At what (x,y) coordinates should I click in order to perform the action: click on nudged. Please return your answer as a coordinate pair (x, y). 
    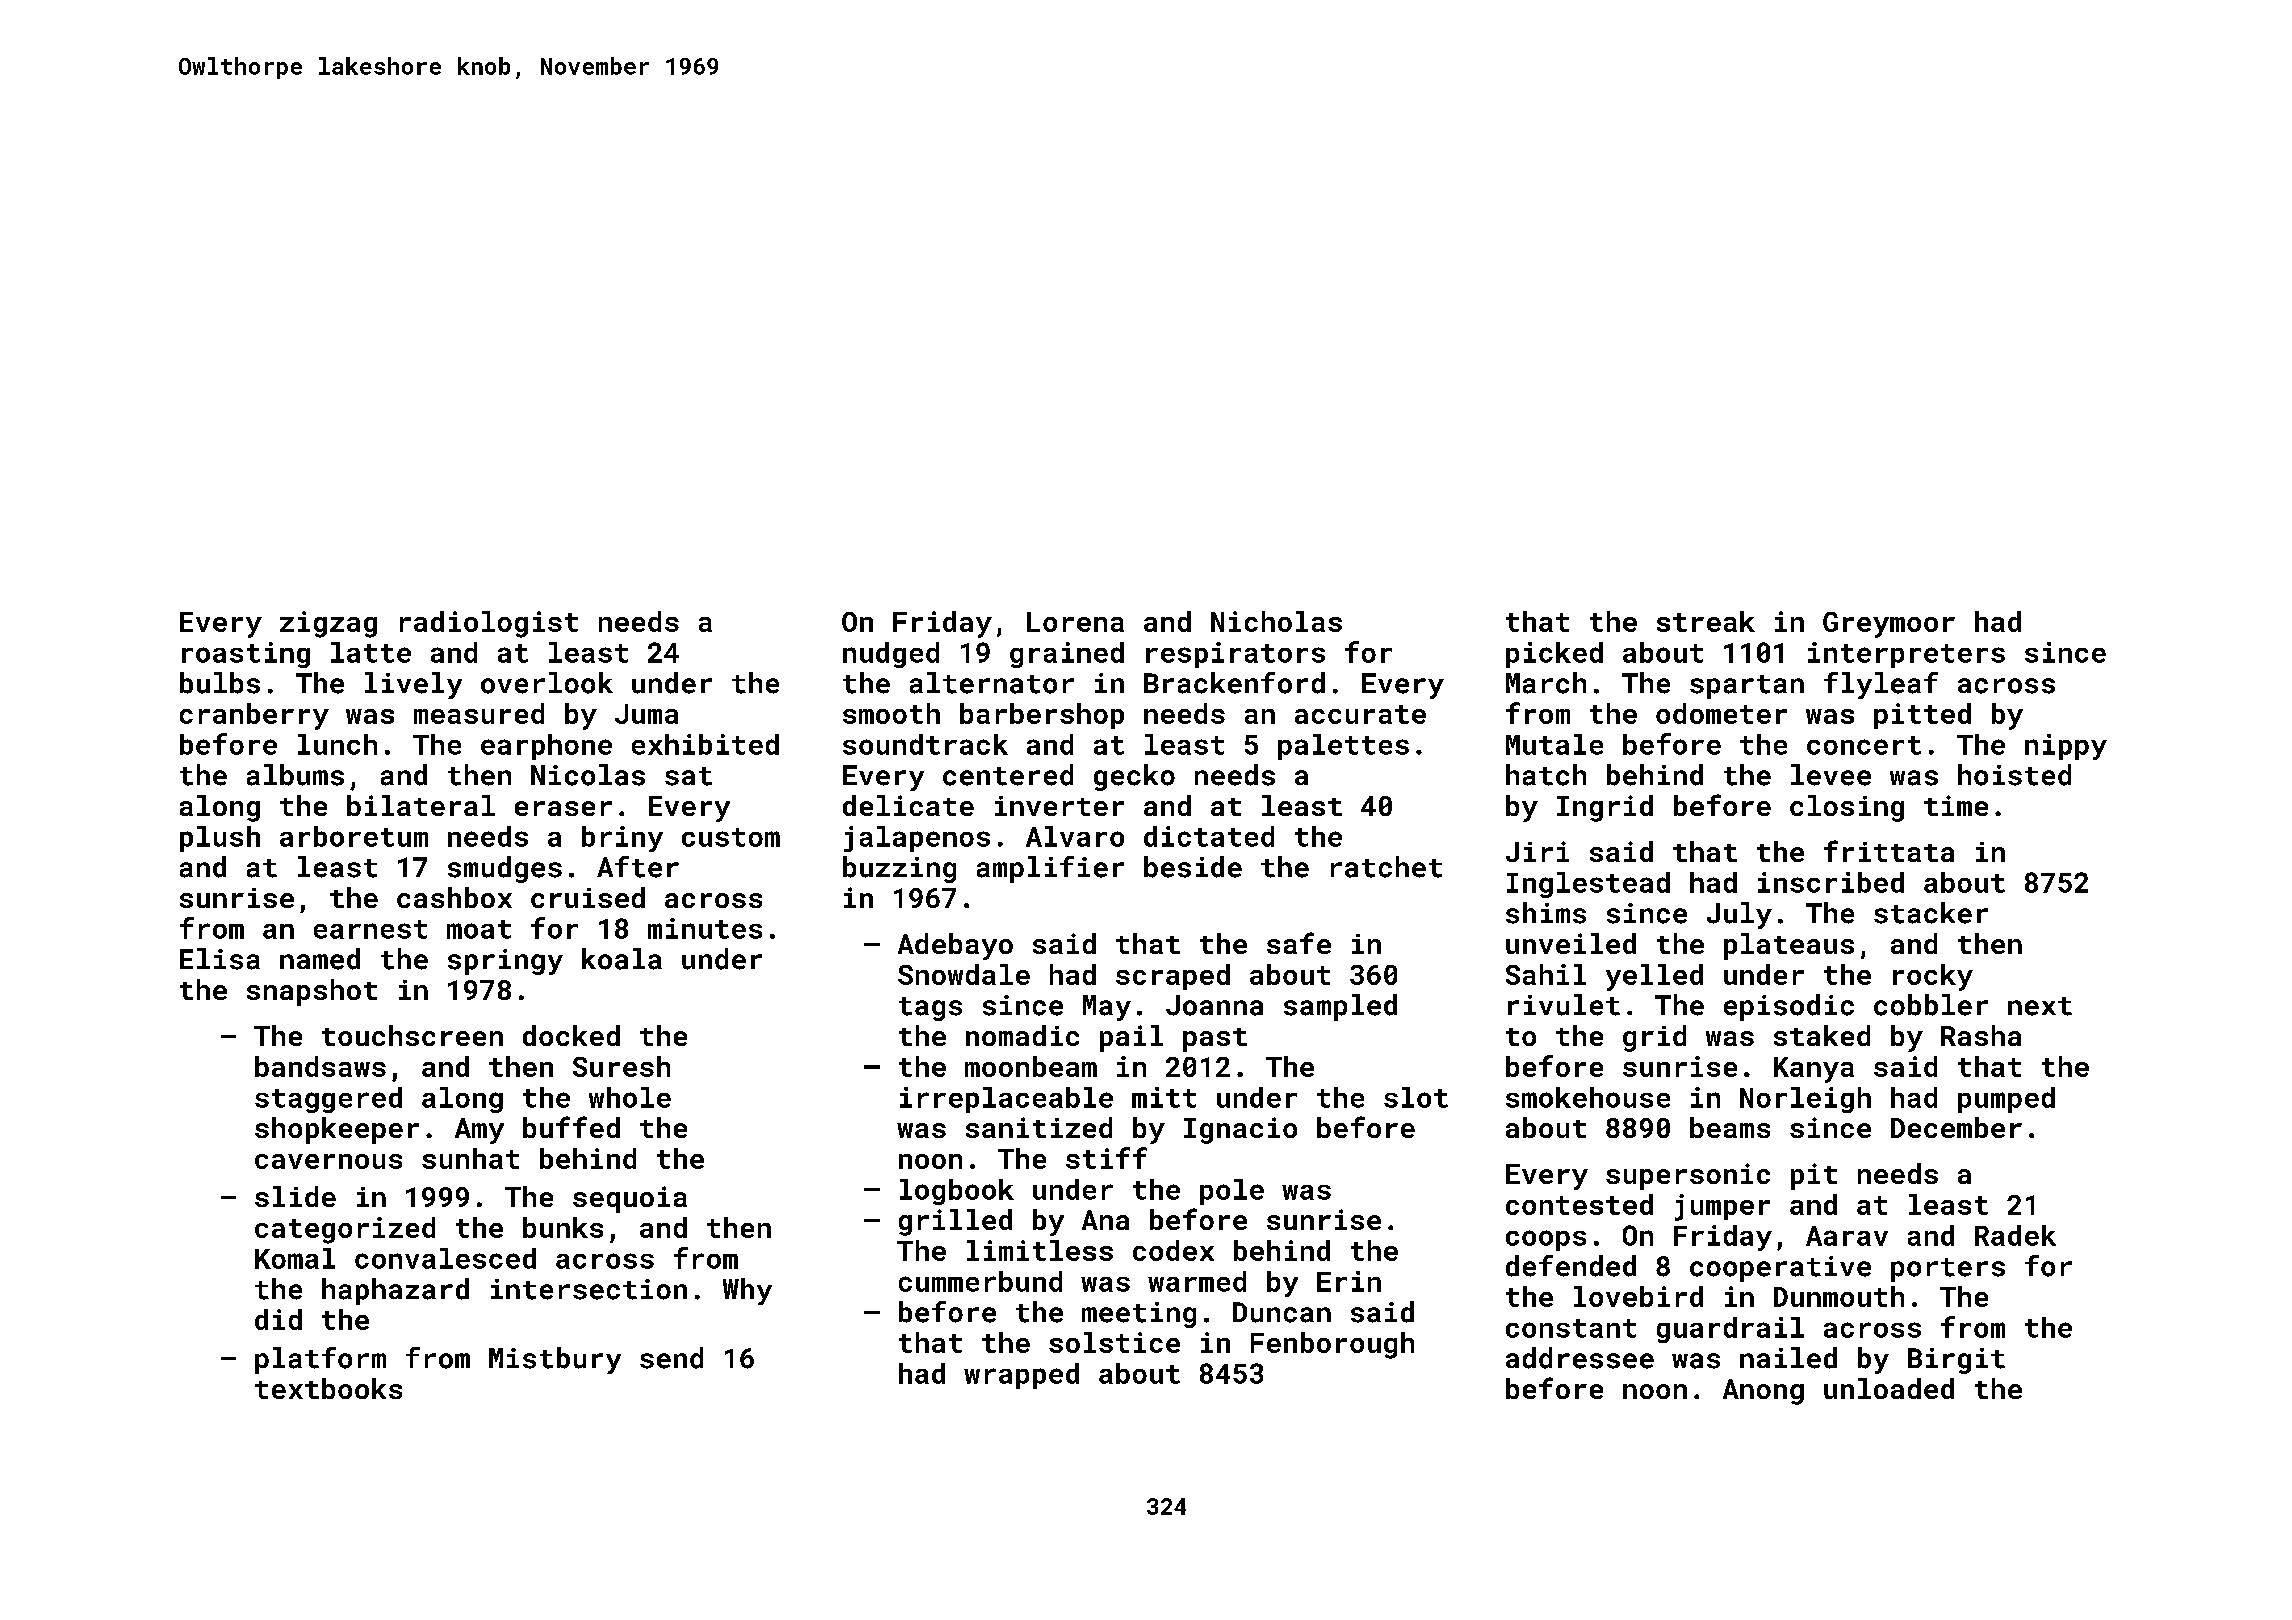
    Looking at the image, I should click on (891, 655).
